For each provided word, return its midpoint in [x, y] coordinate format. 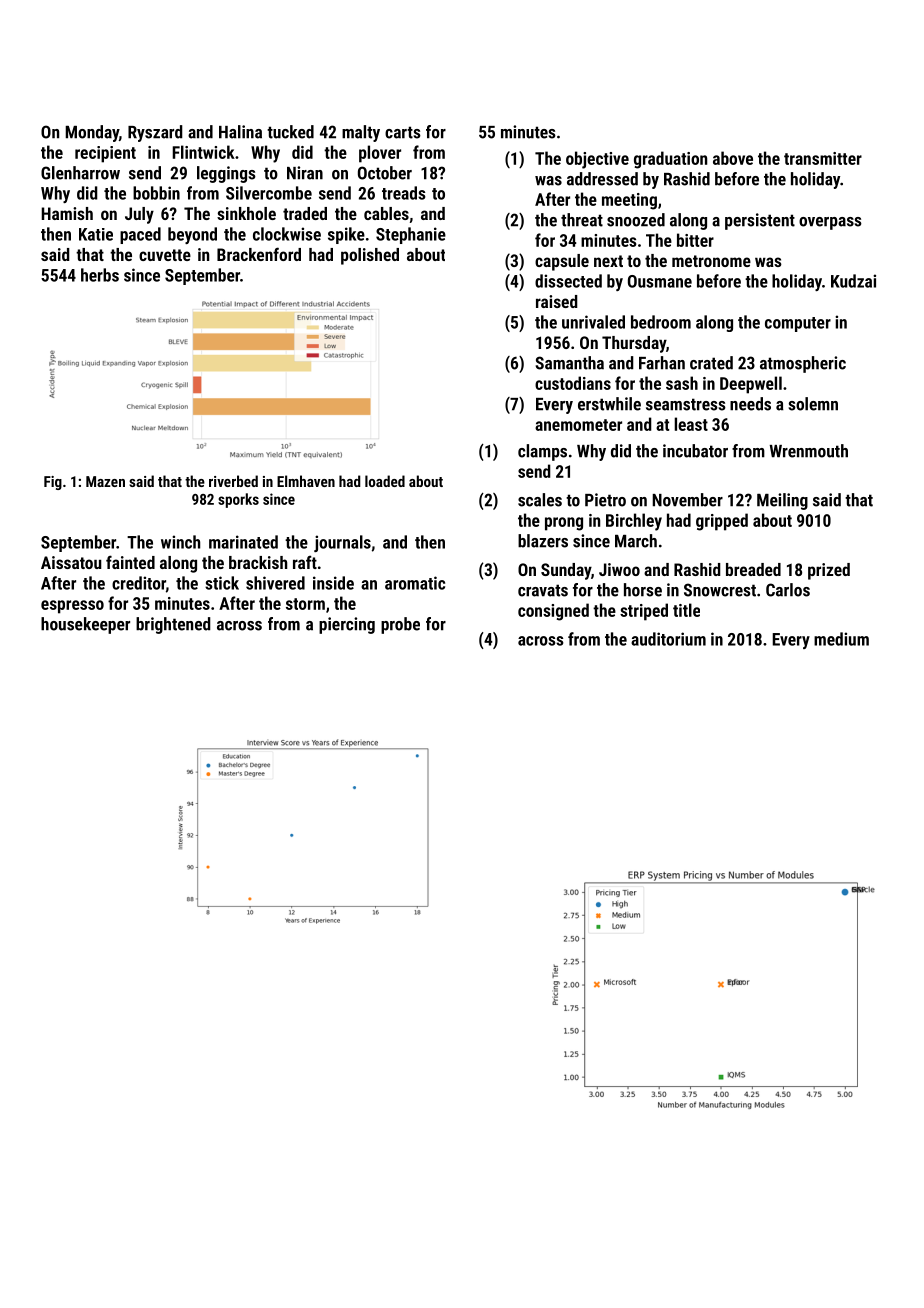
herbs [100, 275]
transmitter [823, 158]
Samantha [570, 363]
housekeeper [85, 625]
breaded [753, 569]
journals [342, 543]
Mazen [105, 481]
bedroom [661, 322]
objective [597, 160]
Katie [96, 234]
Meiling [782, 501]
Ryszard [155, 133]
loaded [385, 481]
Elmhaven [306, 481]
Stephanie [411, 235]
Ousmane [660, 281]
